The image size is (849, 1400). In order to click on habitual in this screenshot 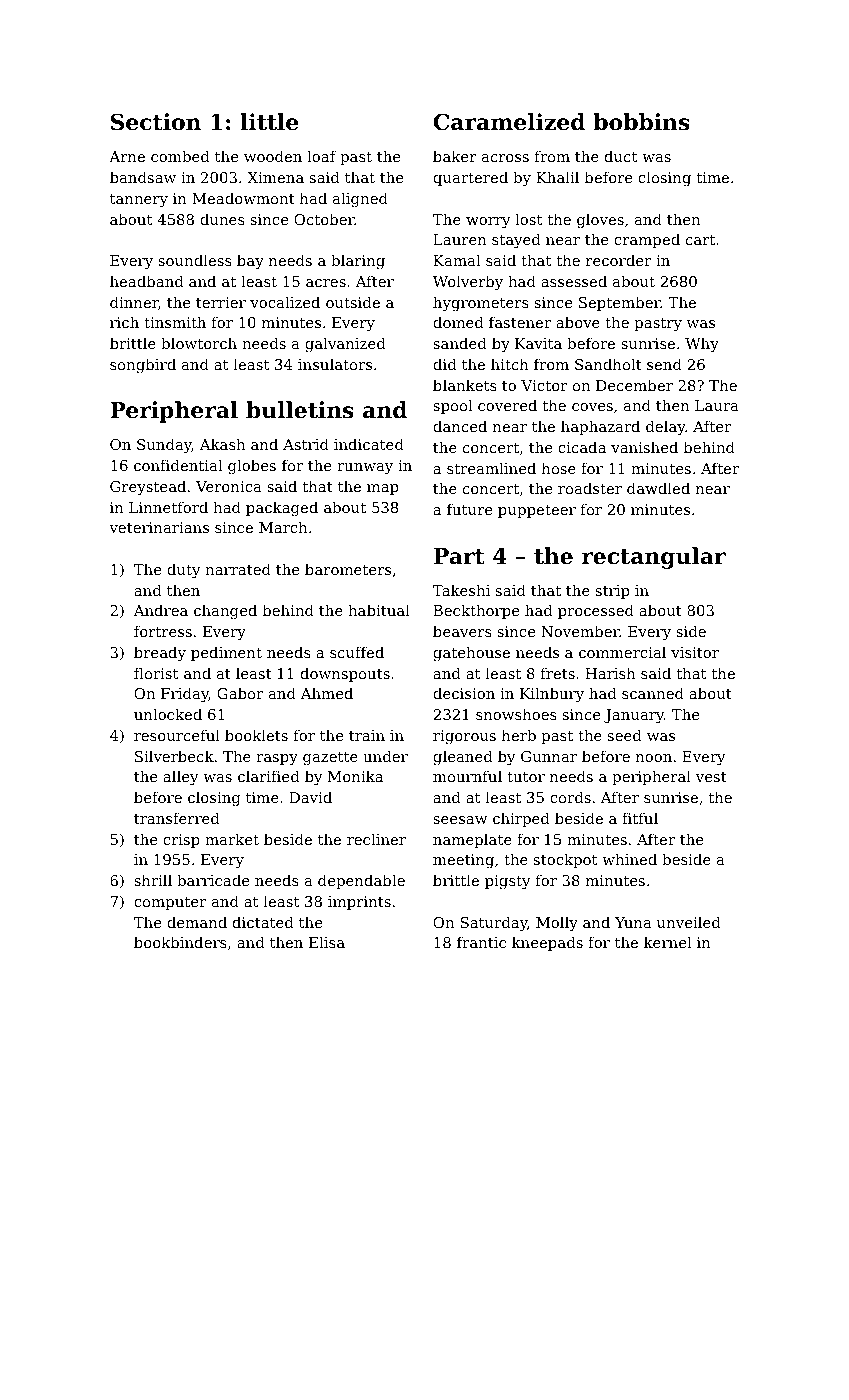, I will do `click(379, 610)`.
